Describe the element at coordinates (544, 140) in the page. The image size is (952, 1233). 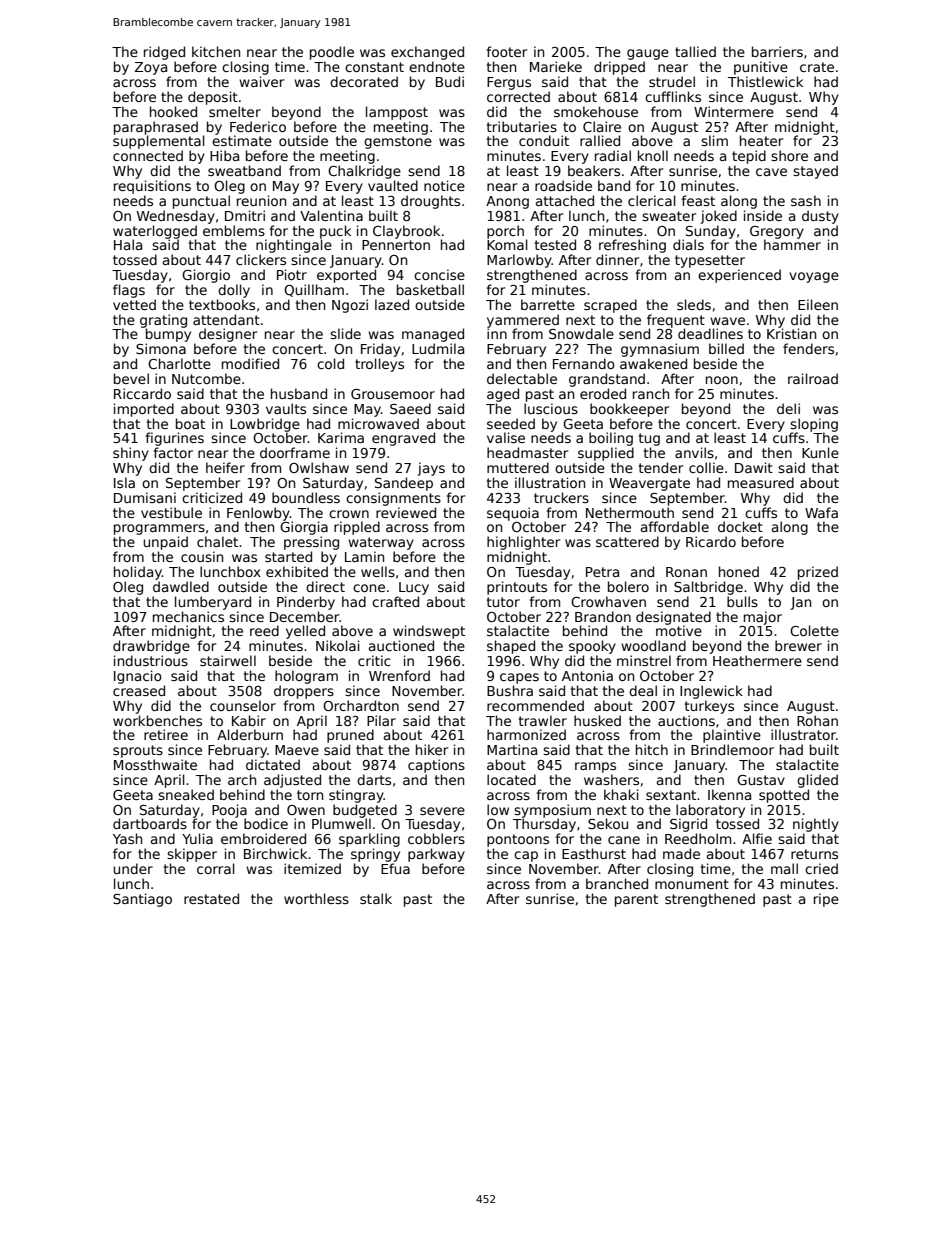
I see `conduit` at that location.
